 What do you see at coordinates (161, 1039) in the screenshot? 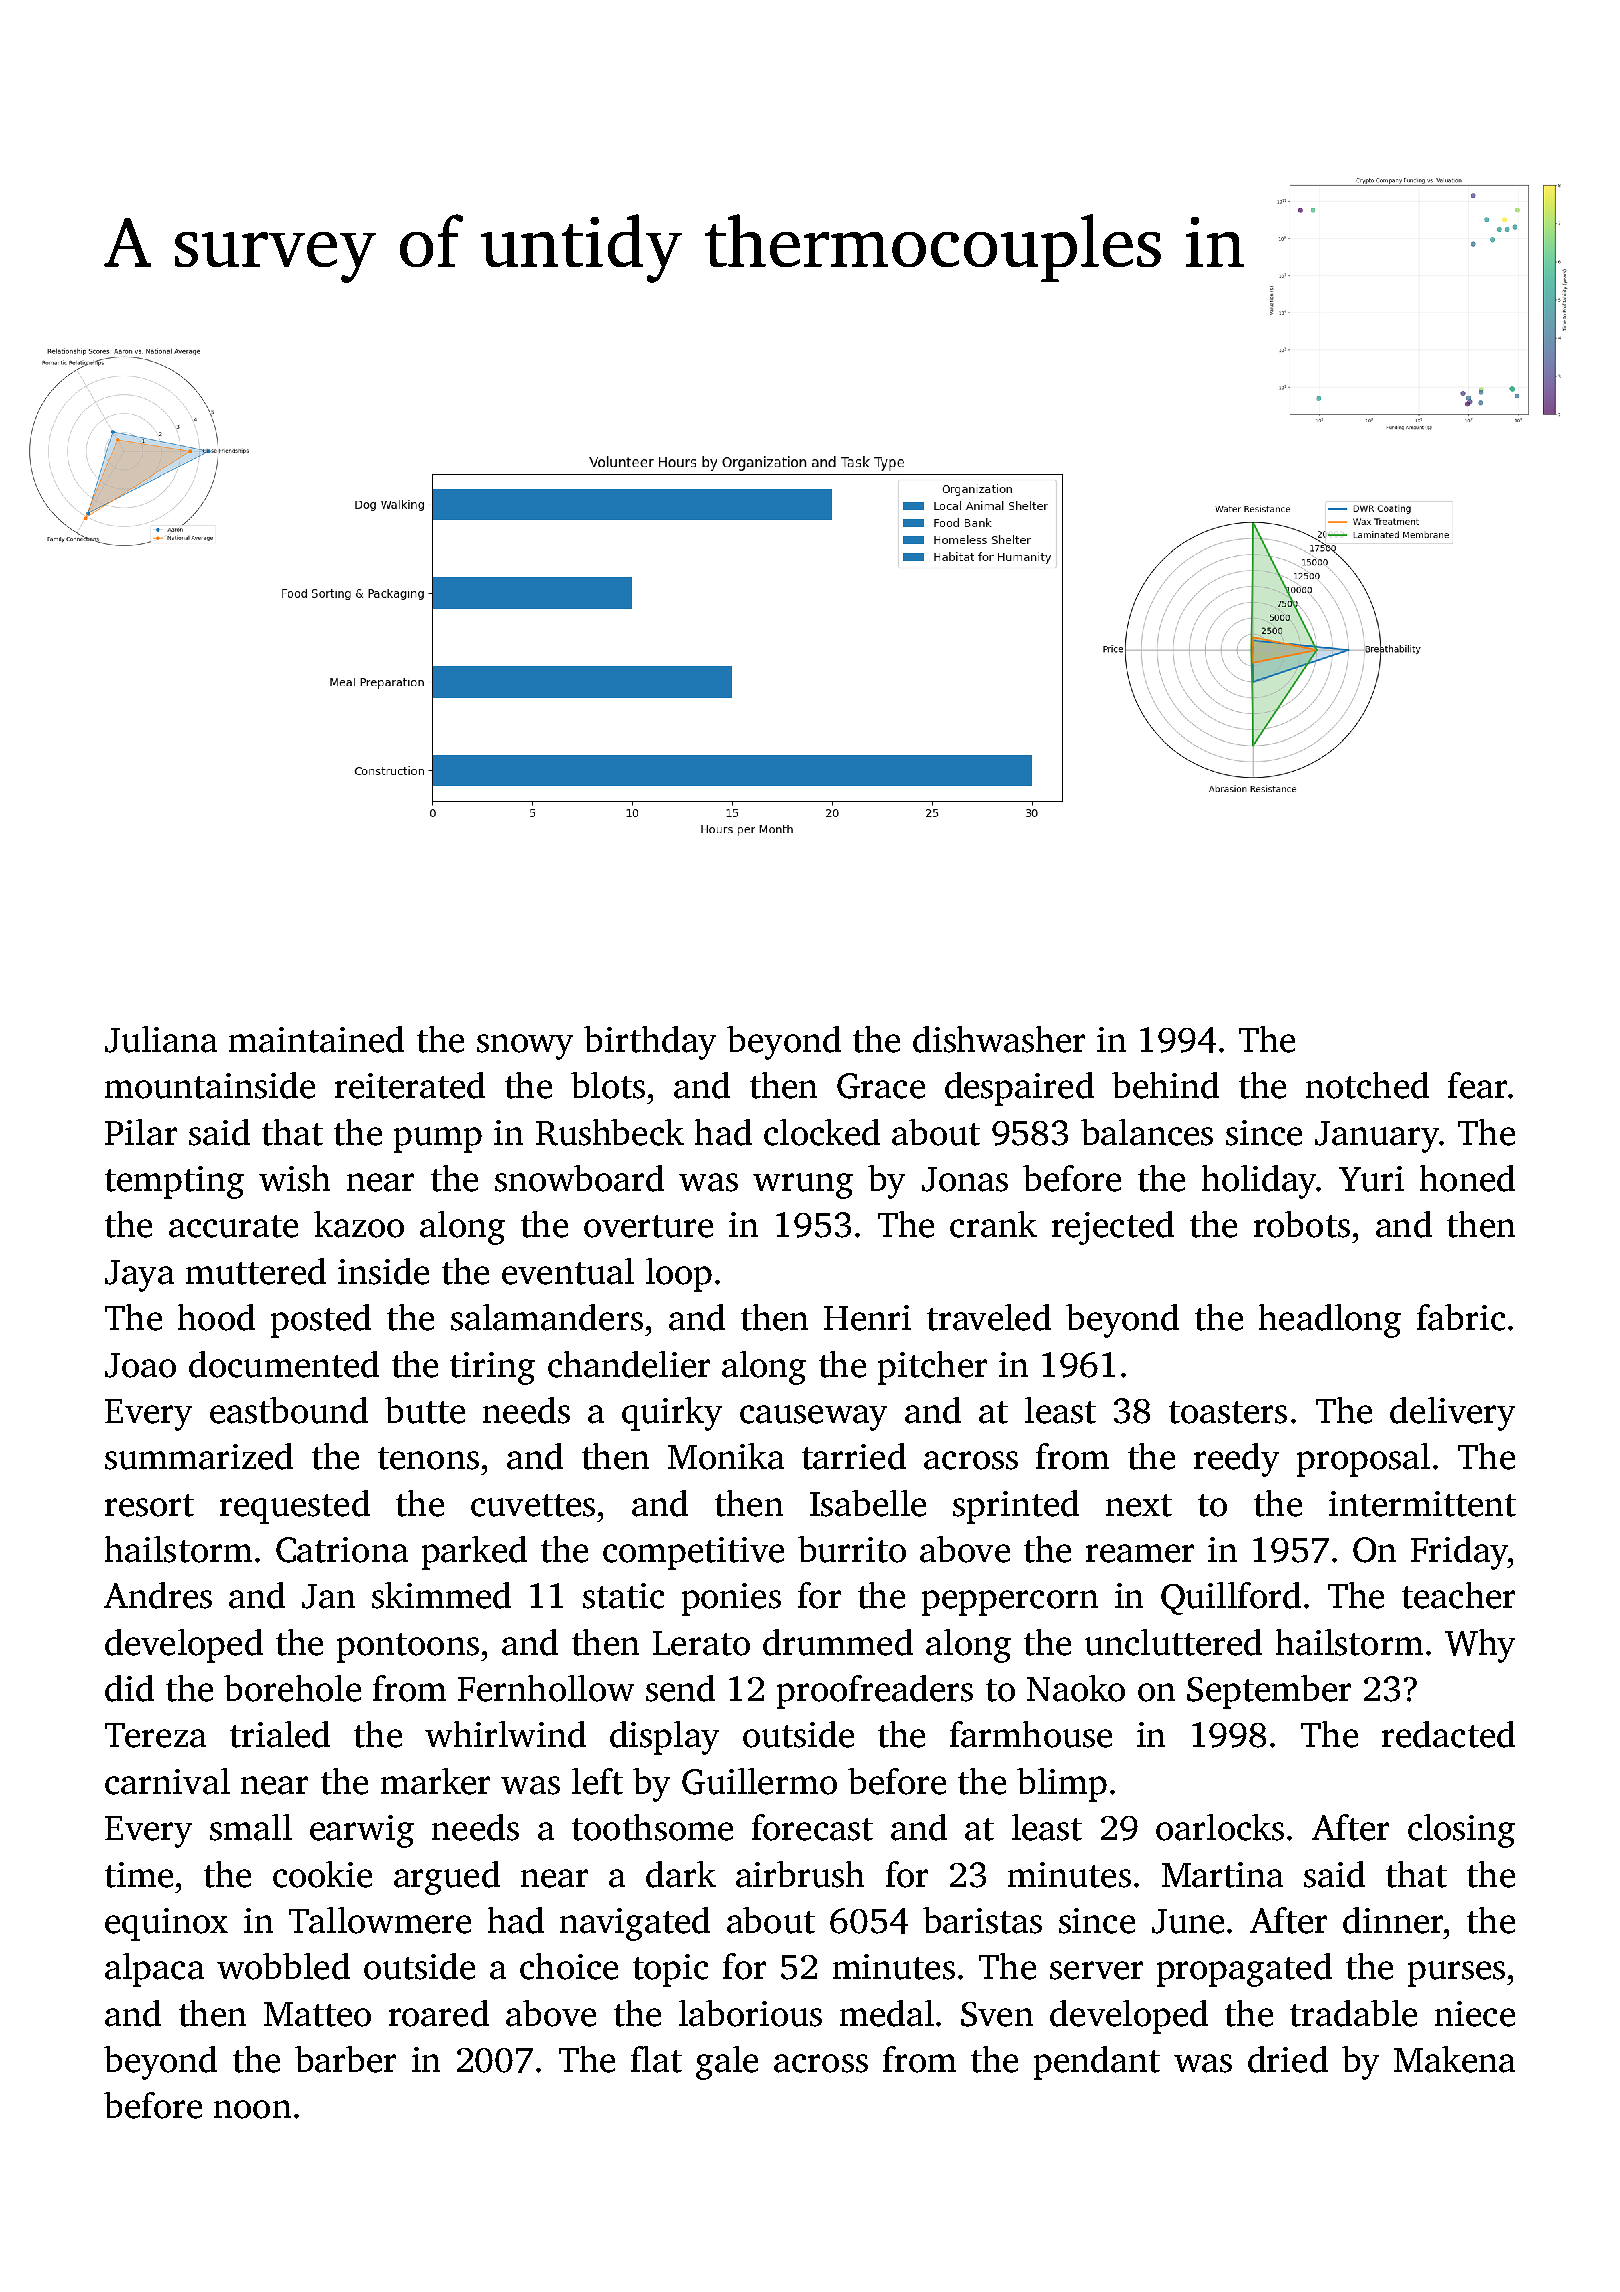
I see `Juliana` at bounding box center [161, 1039].
